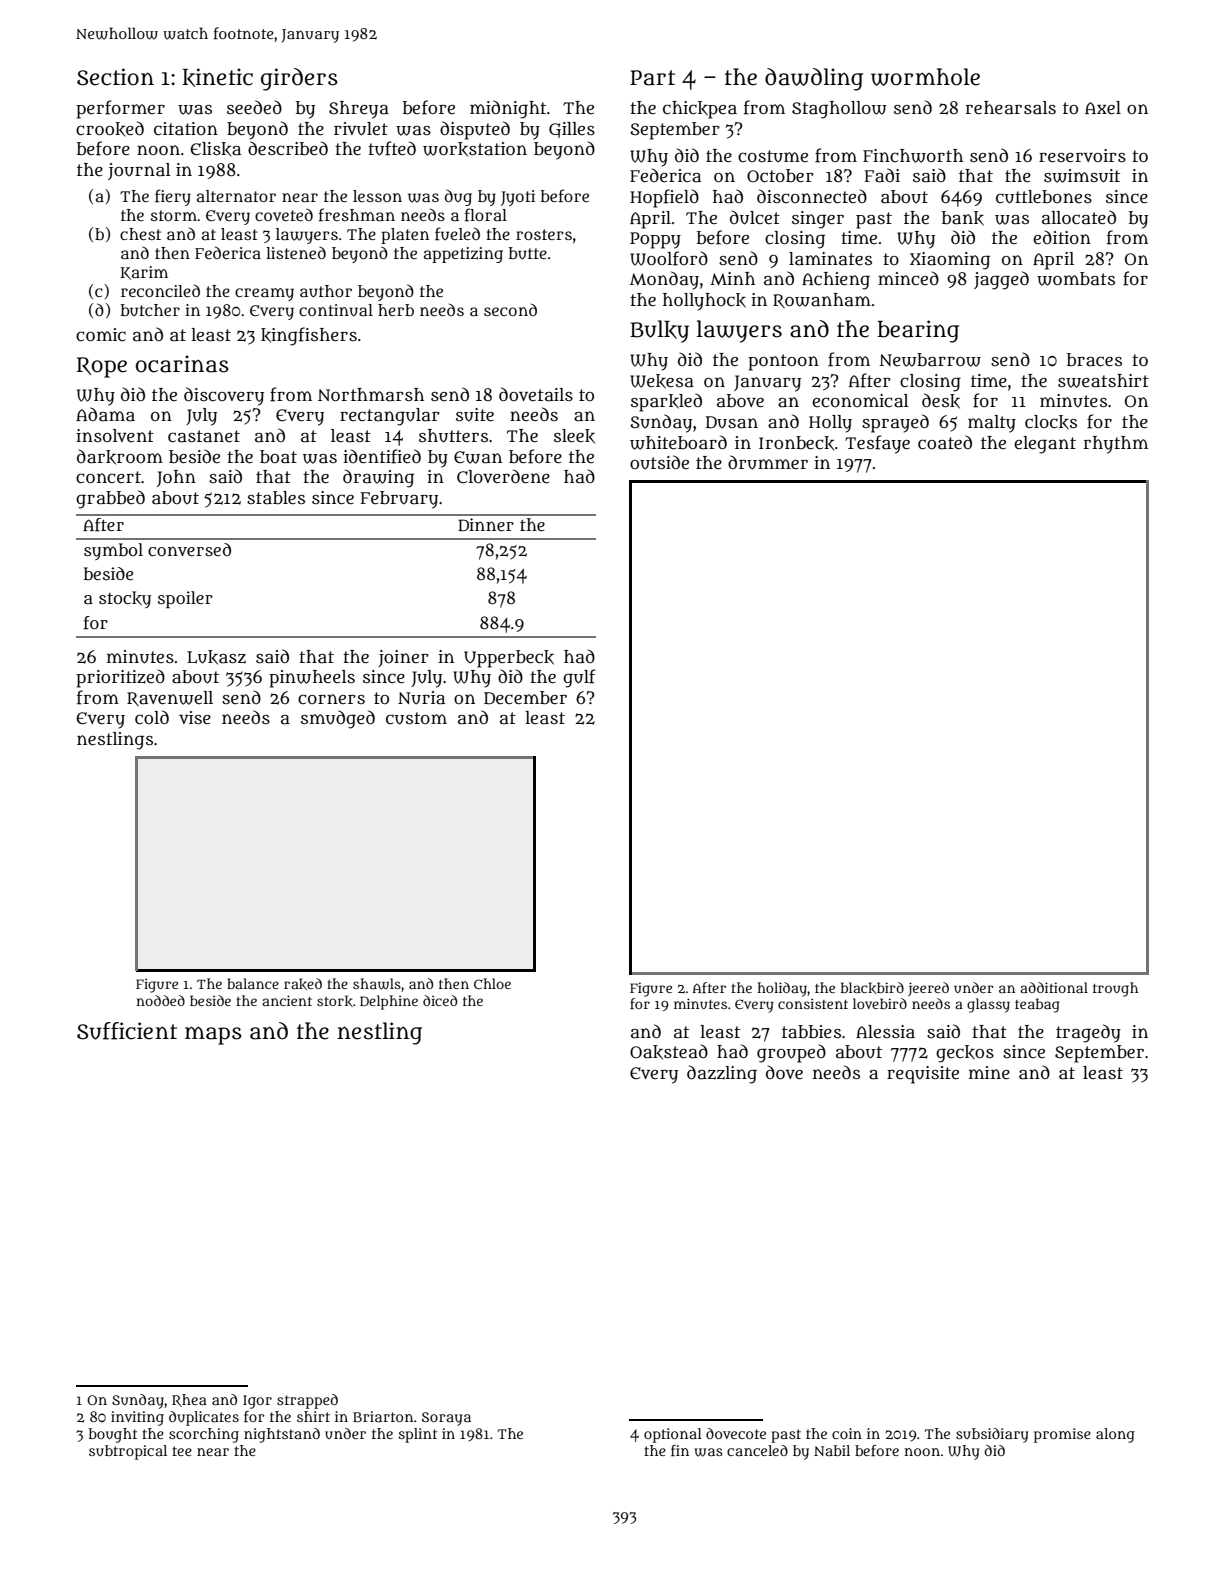  I want to click on Sufficient, so click(127, 1031).
